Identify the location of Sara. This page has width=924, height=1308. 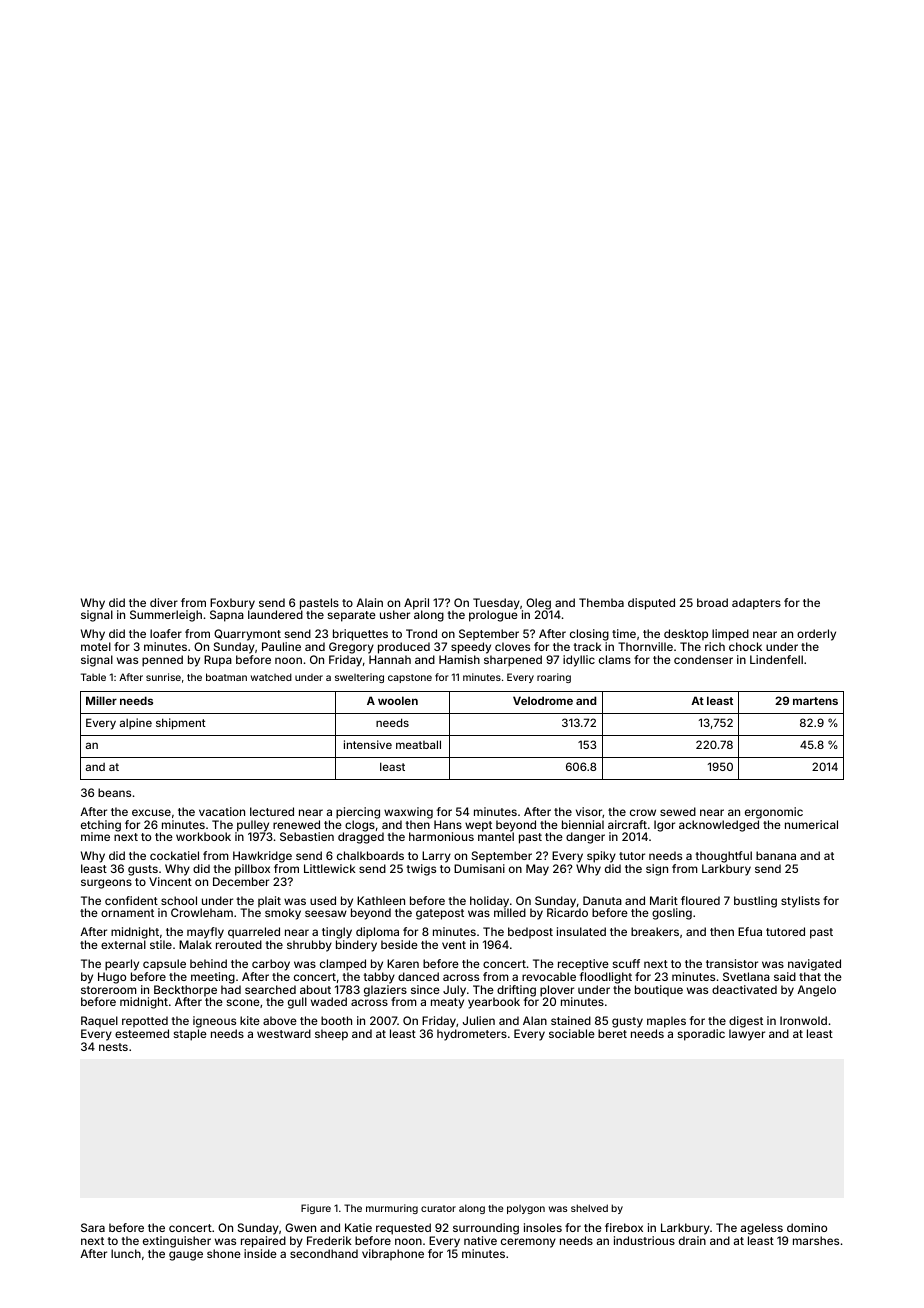
(93, 1227).
